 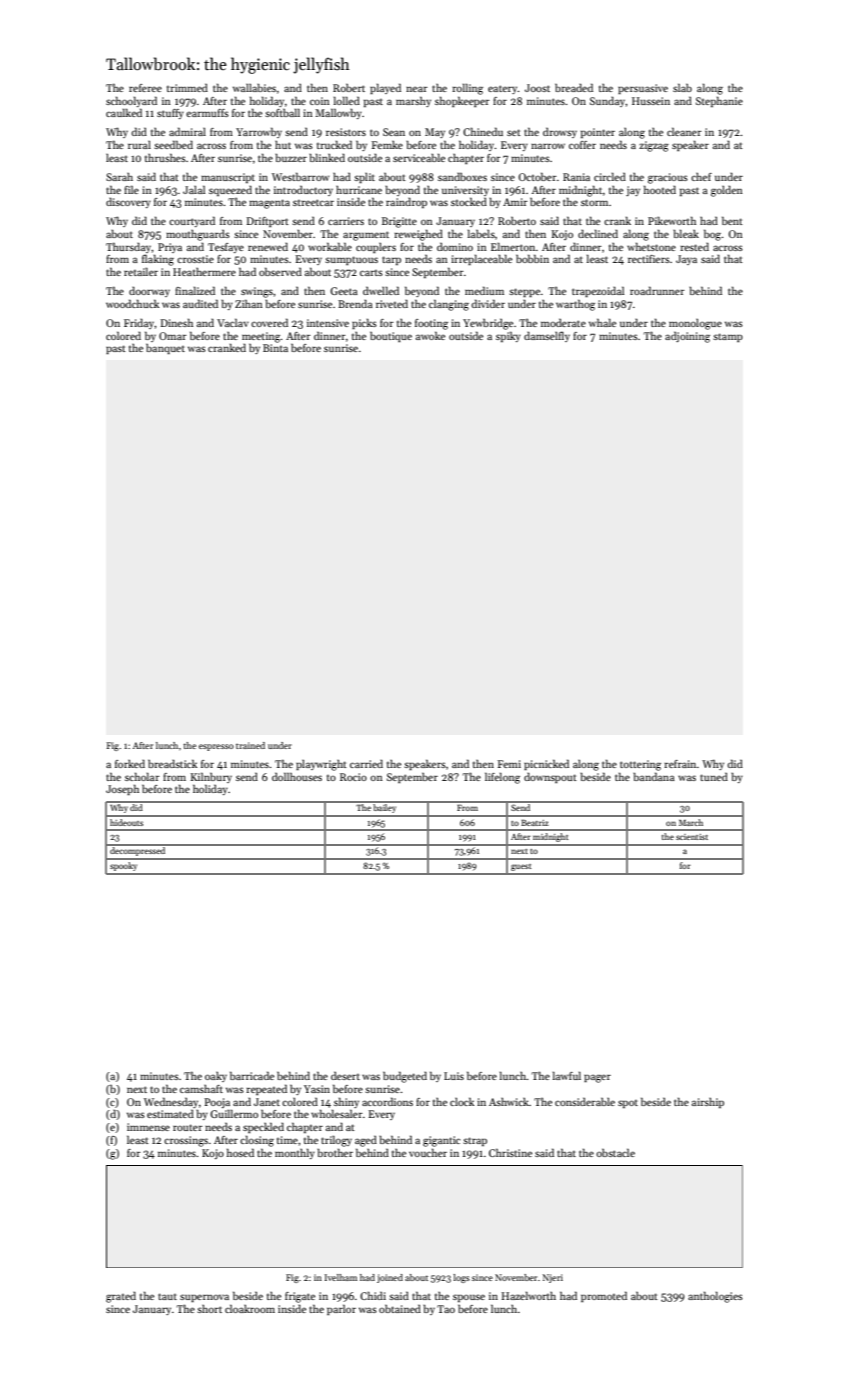 What do you see at coordinates (187, 87) in the screenshot?
I see `trimmed` at bounding box center [187, 87].
